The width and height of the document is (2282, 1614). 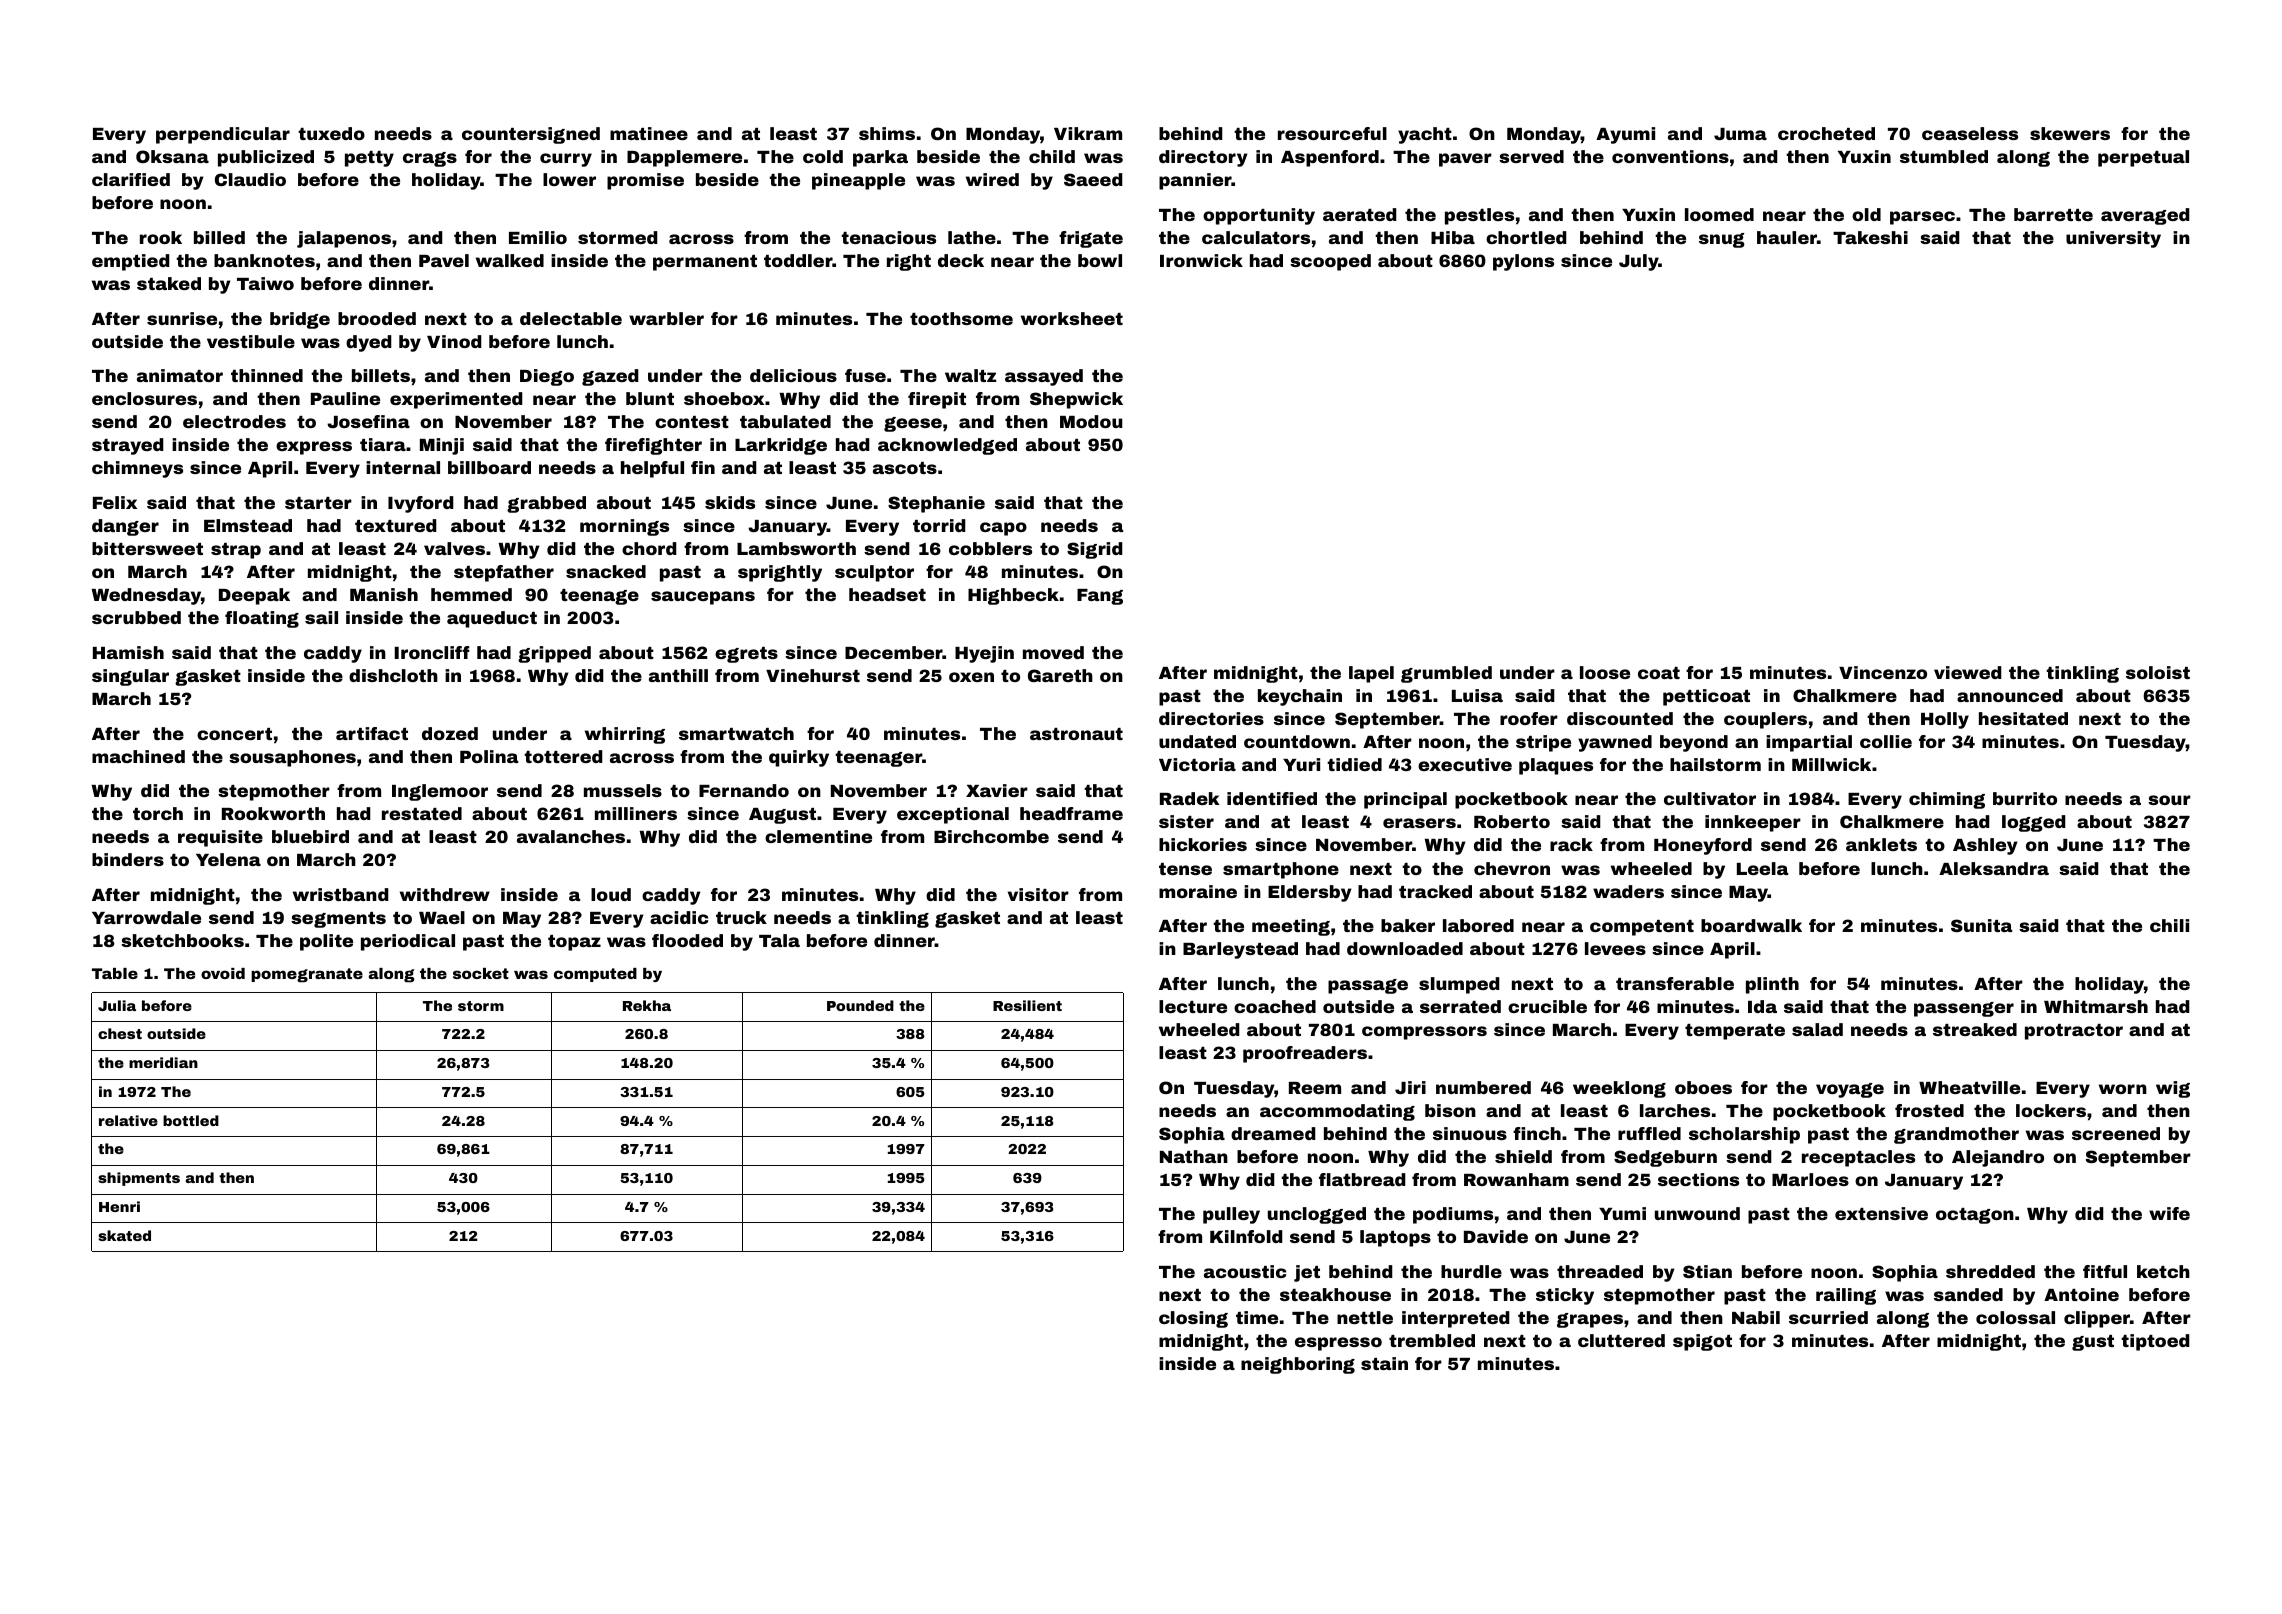 What do you see at coordinates (1740, 134) in the document?
I see `Juma` at bounding box center [1740, 134].
